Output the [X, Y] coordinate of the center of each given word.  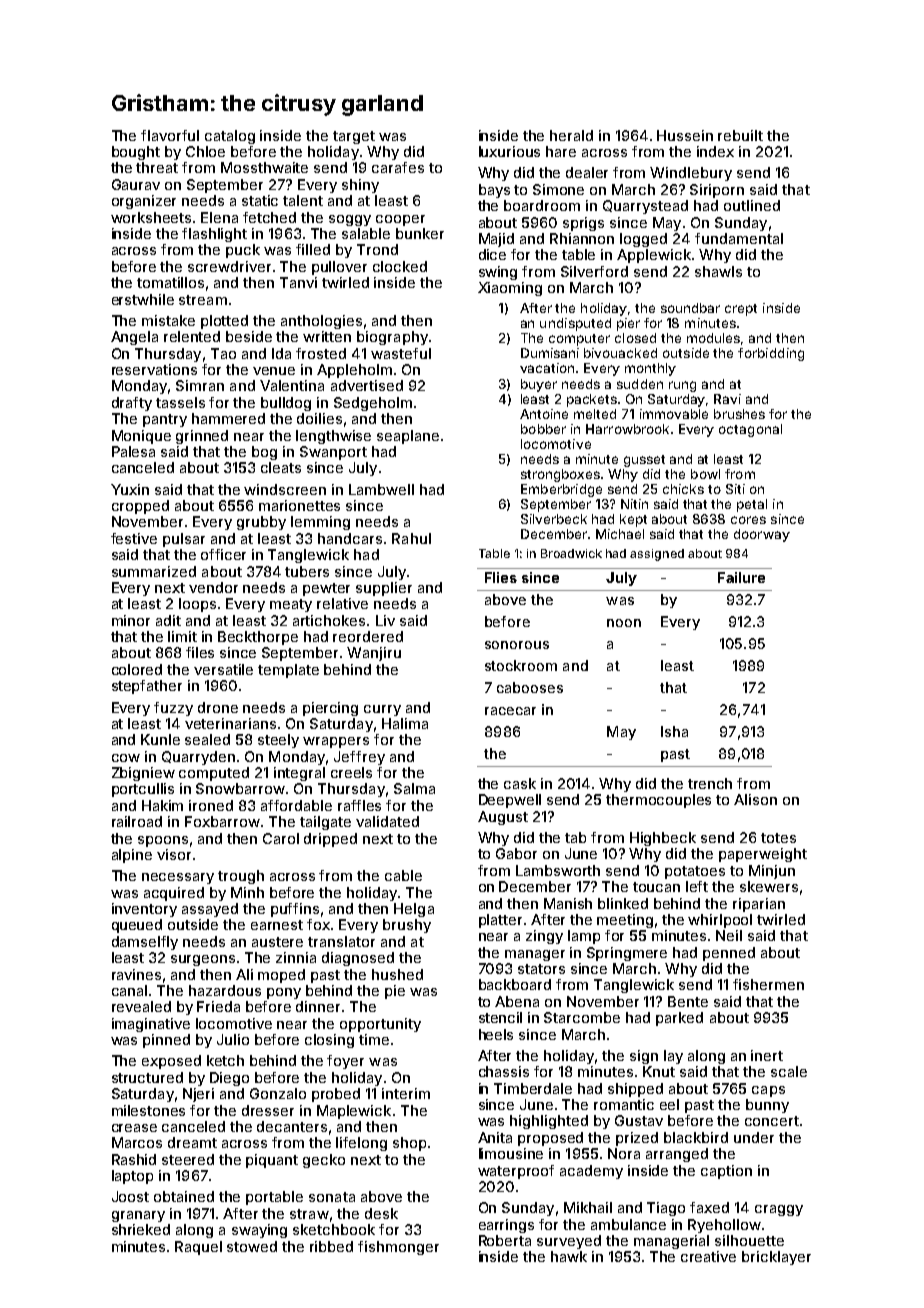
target [354, 137]
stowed [252, 1246]
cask [520, 783]
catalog [230, 137]
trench [710, 783]
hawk [569, 1256]
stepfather [147, 687]
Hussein [685, 135]
